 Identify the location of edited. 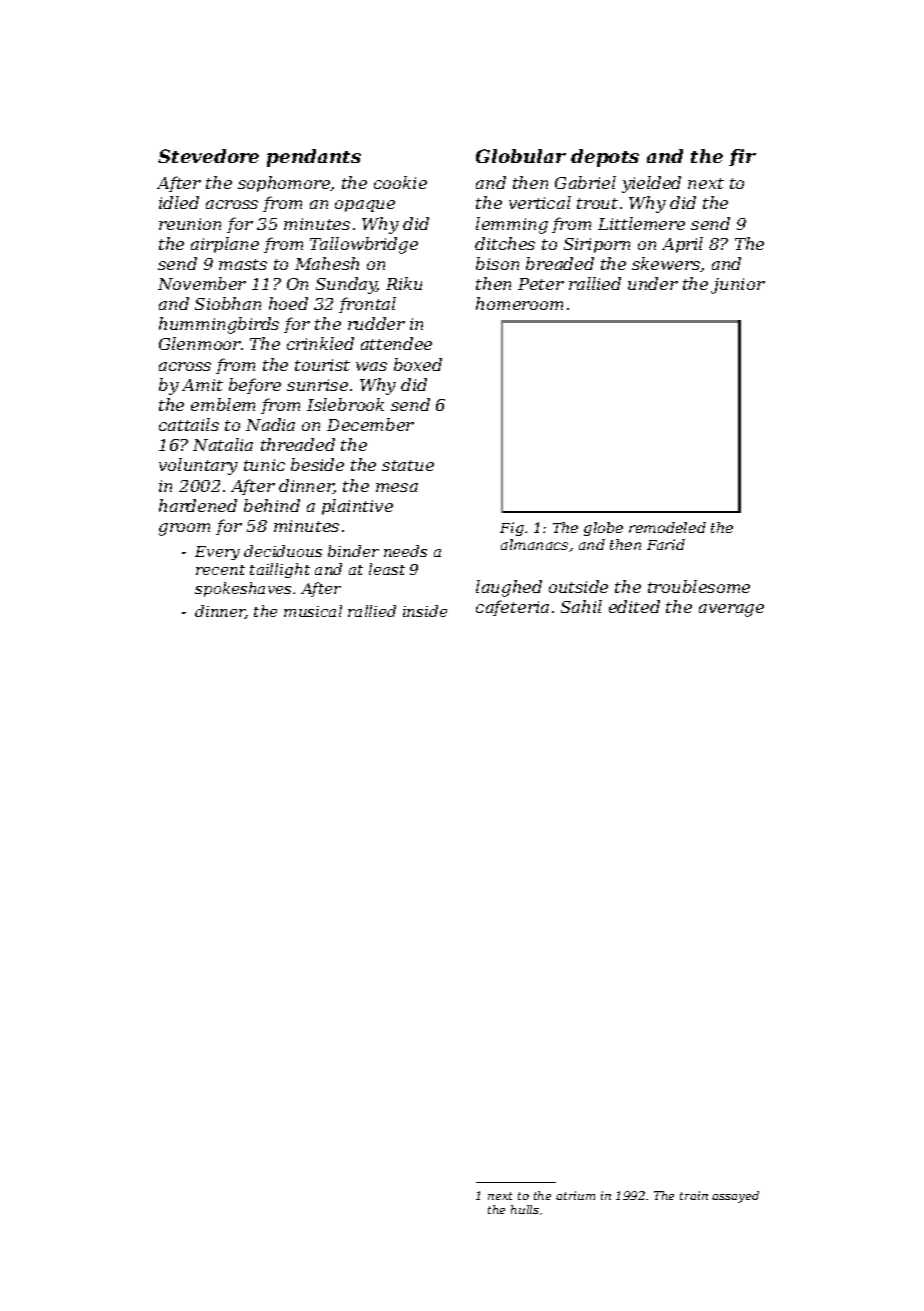
(634, 606).
